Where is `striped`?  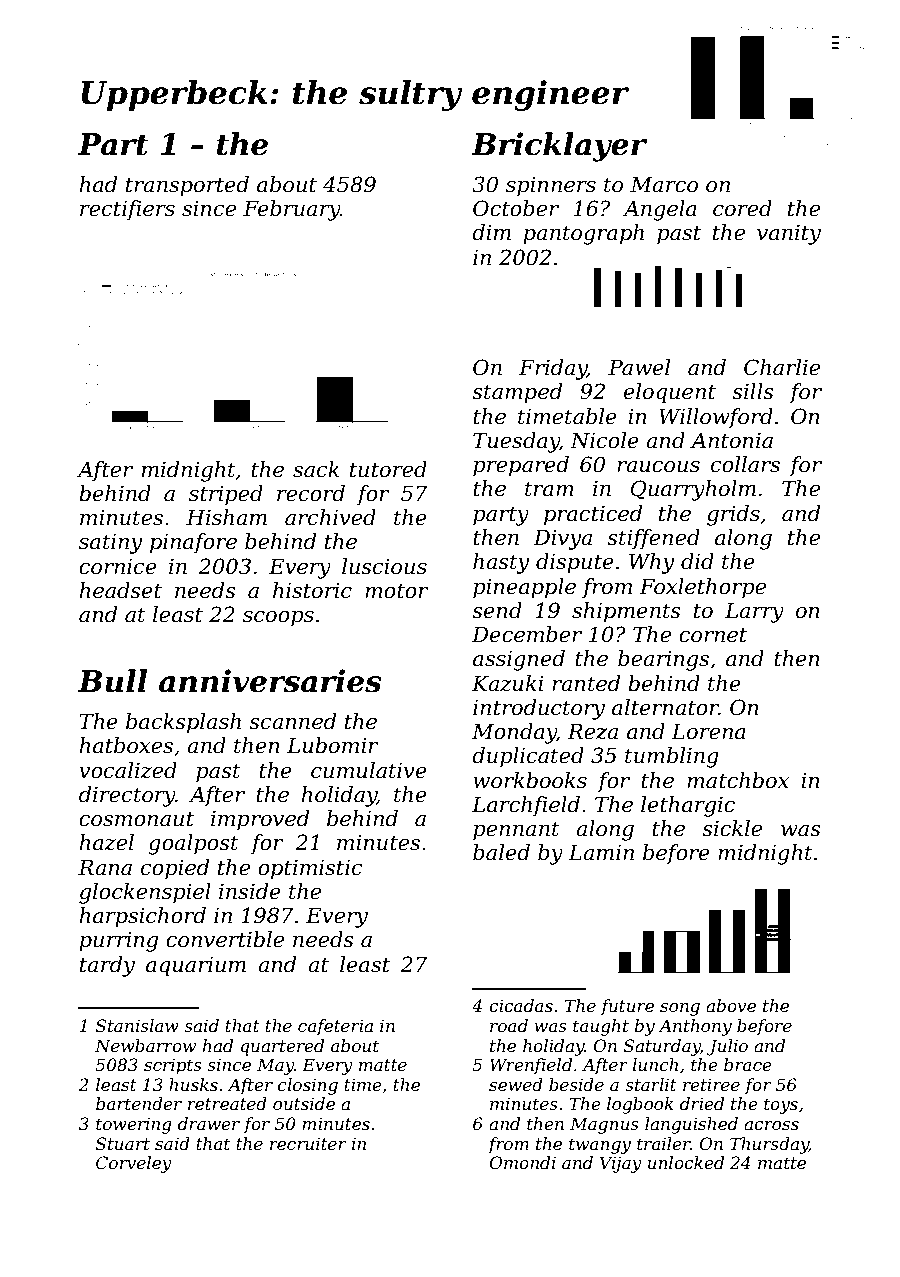 striped is located at coordinates (226, 495).
